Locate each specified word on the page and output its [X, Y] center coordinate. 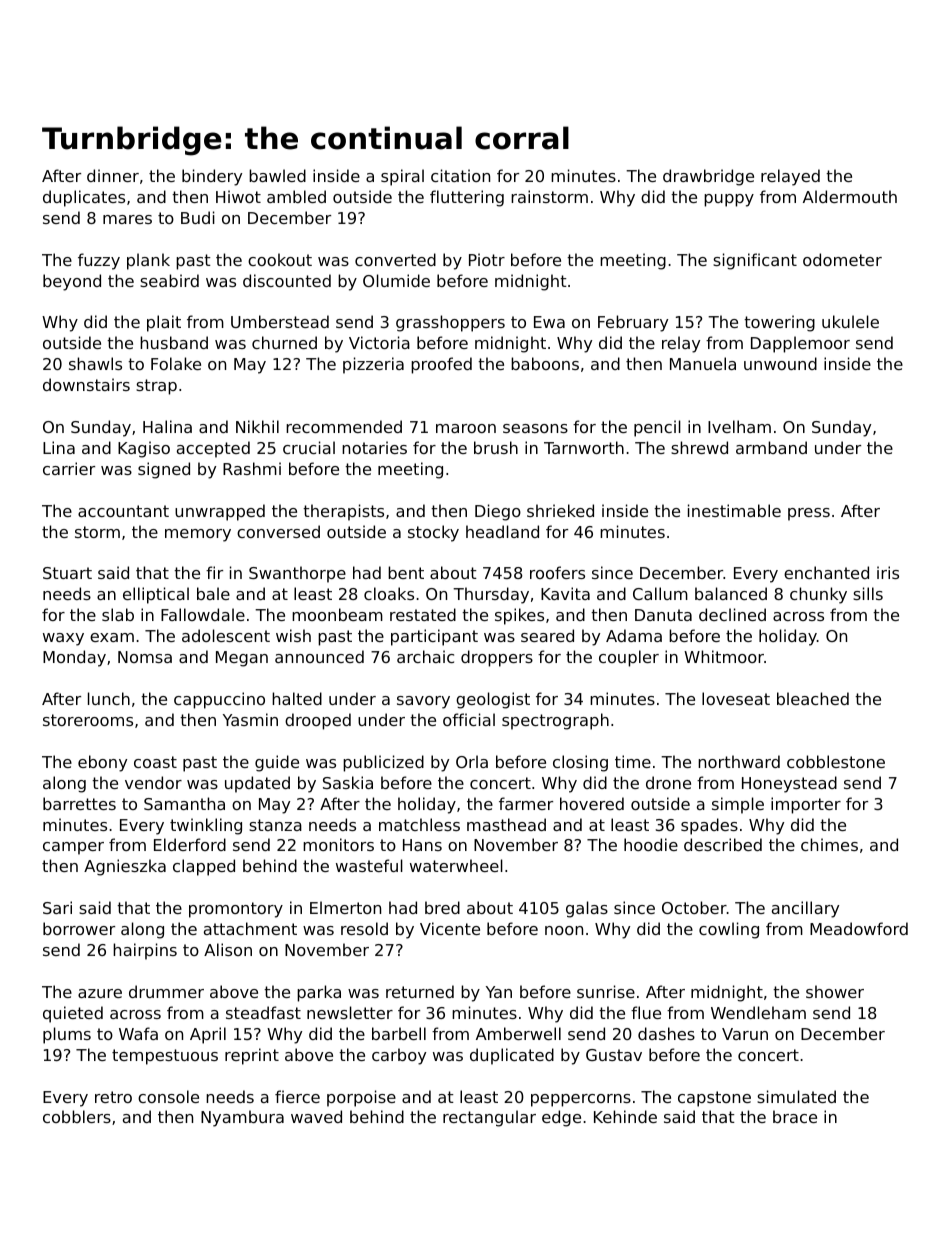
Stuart [67, 573]
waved [316, 1116]
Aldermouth [850, 196]
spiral [402, 177]
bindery [212, 177]
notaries [374, 447]
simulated [796, 1096]
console [168, 1096]
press [809, 514]
